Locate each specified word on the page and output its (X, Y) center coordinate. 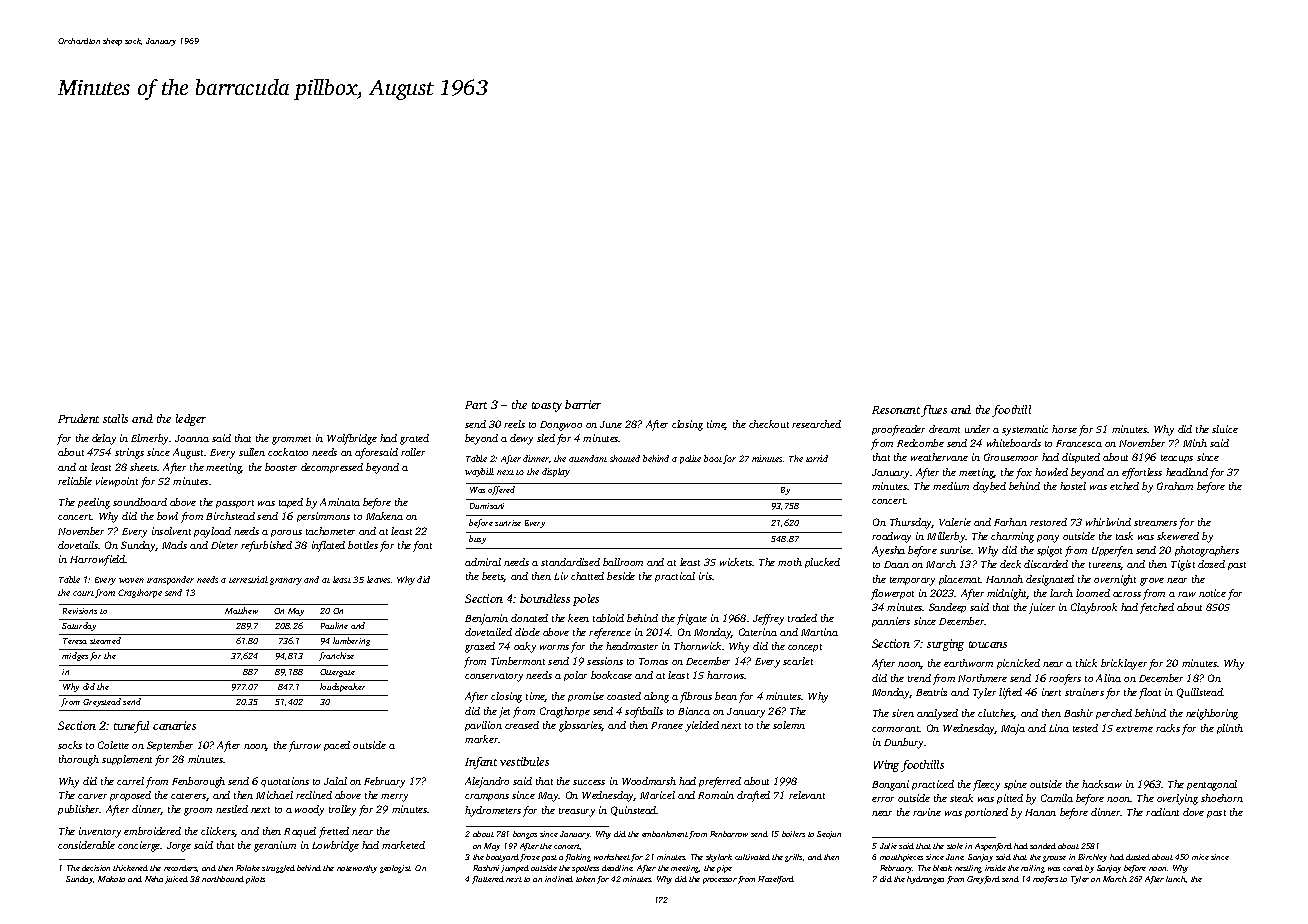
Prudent (78, 418)
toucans (988, 644)
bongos (525, 835)
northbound (223, 879)
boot (713, 458)
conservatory (494, 677)
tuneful (131, 727)
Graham (1175, 486)
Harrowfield (98, 560)
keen (578, 618)
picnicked (1018, 664)
